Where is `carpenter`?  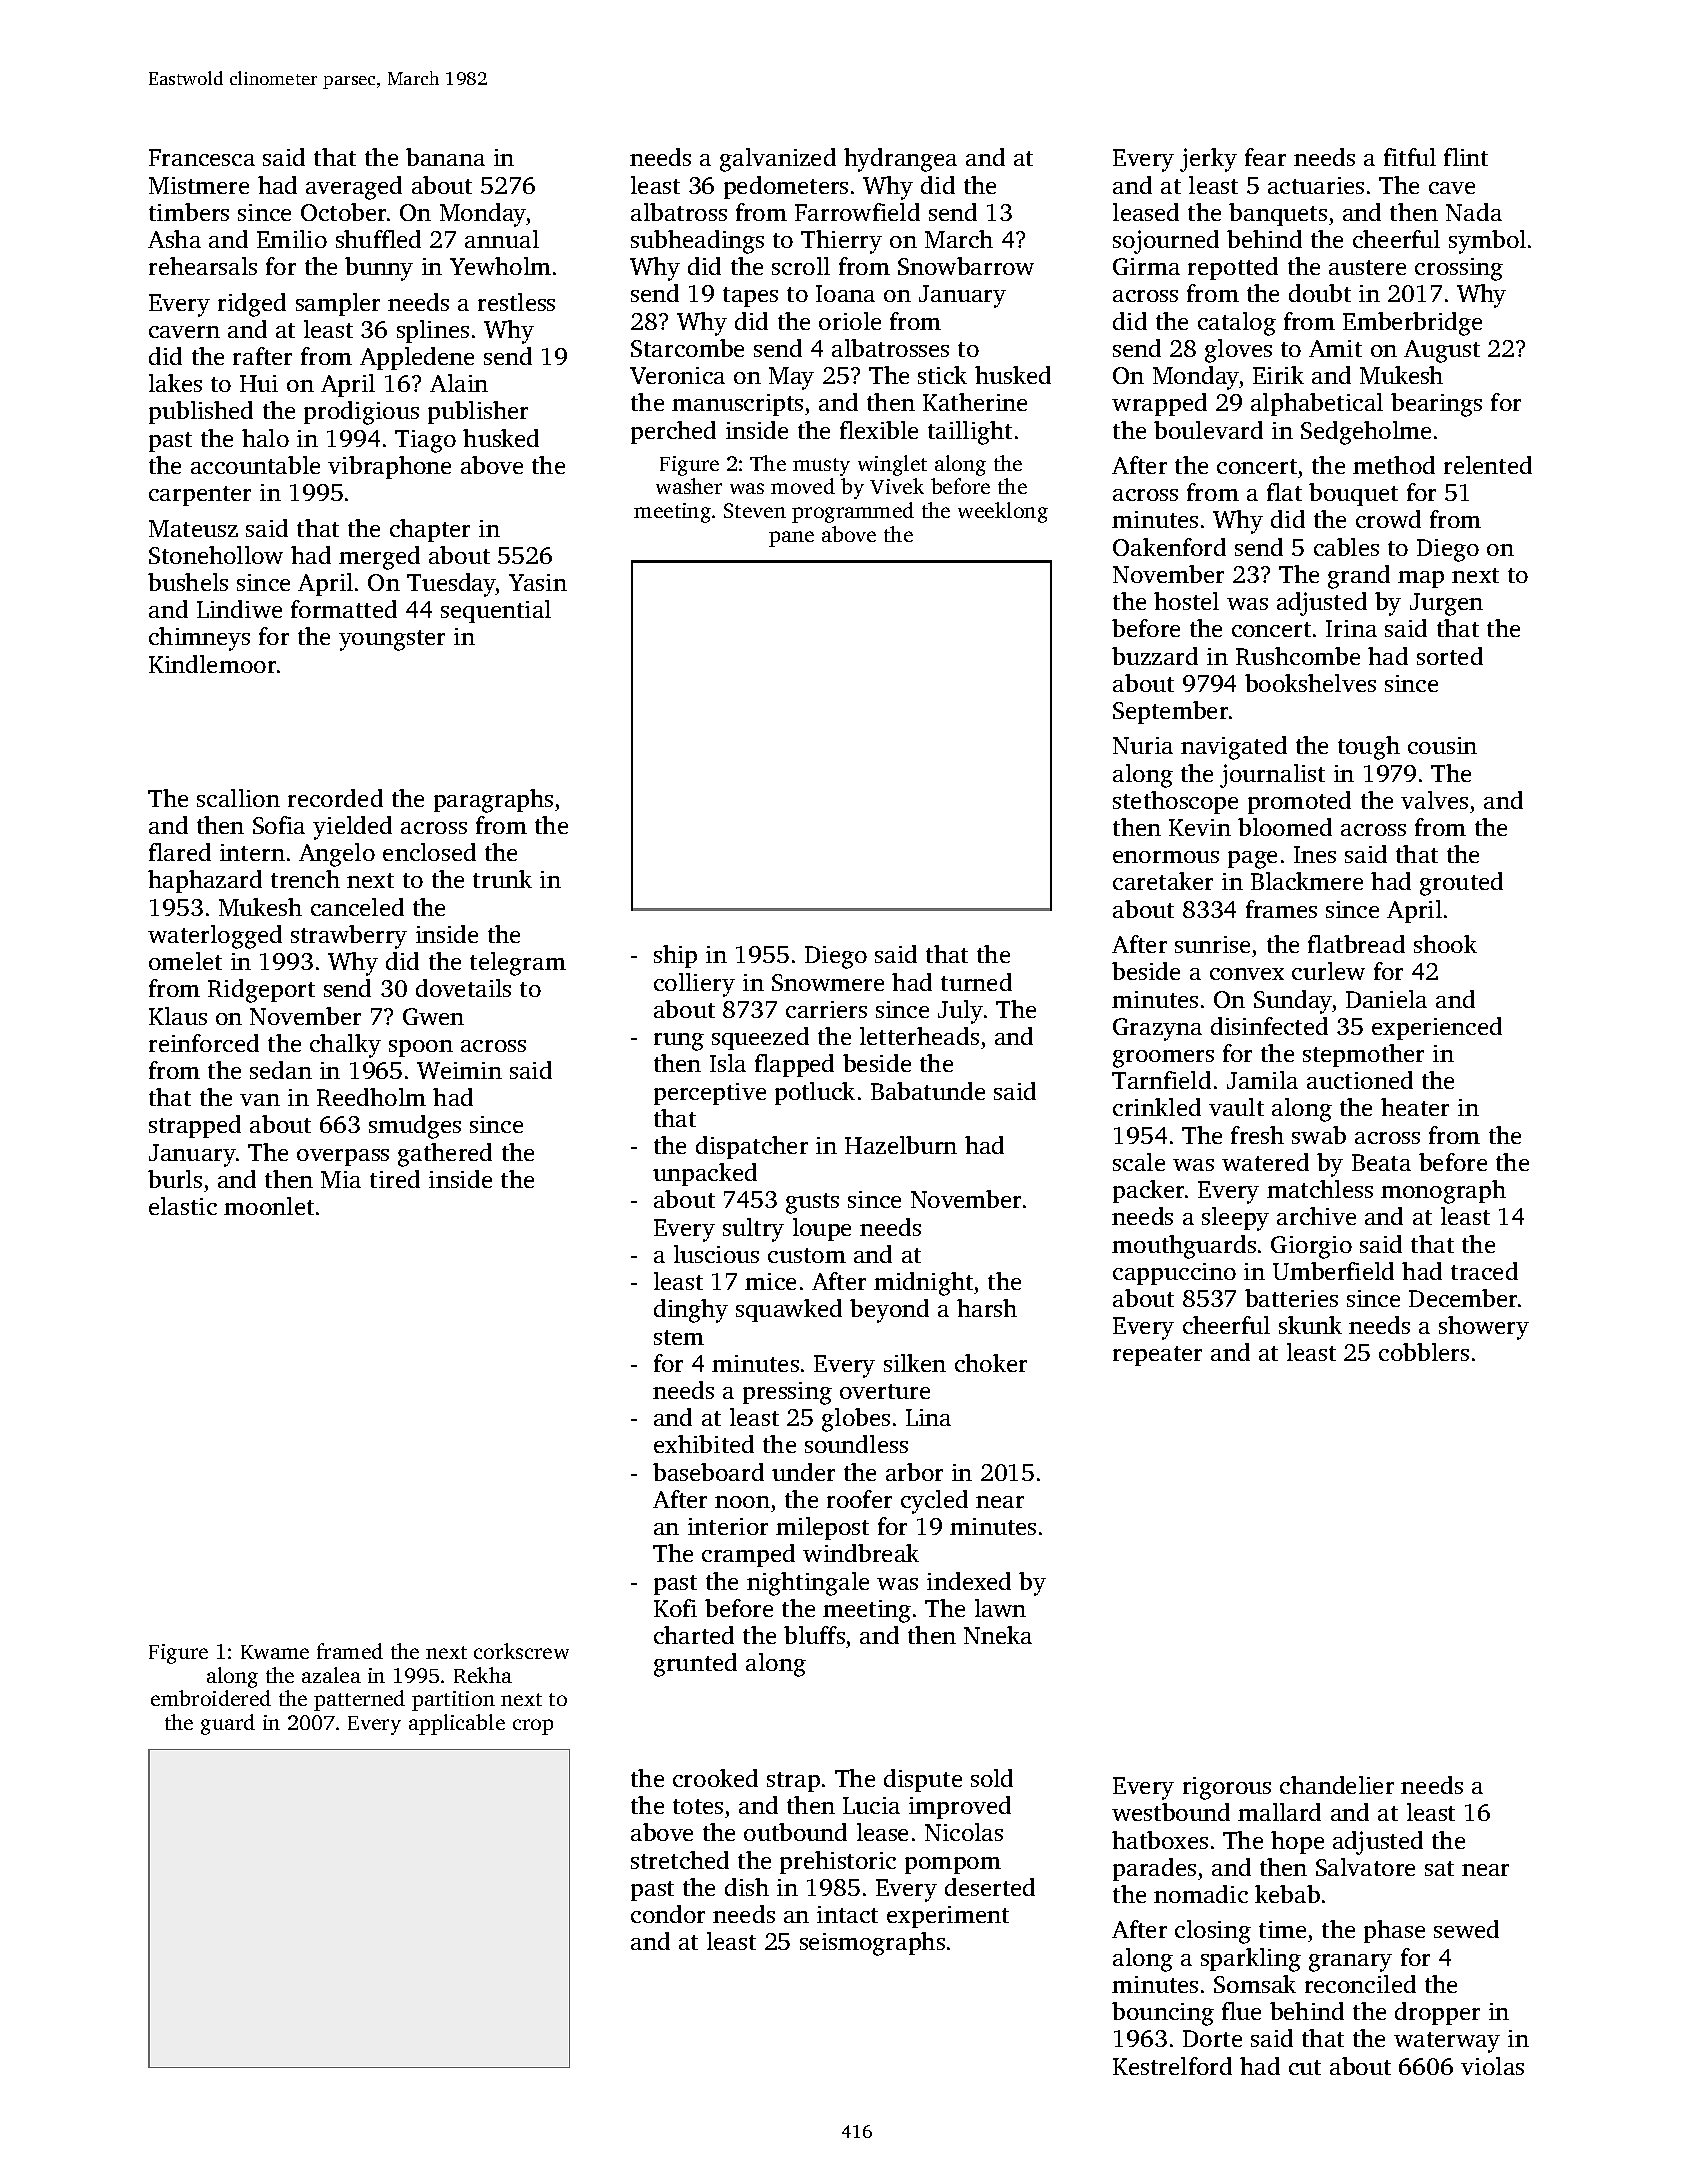 carpenter is located at coordinates (200, 496).
